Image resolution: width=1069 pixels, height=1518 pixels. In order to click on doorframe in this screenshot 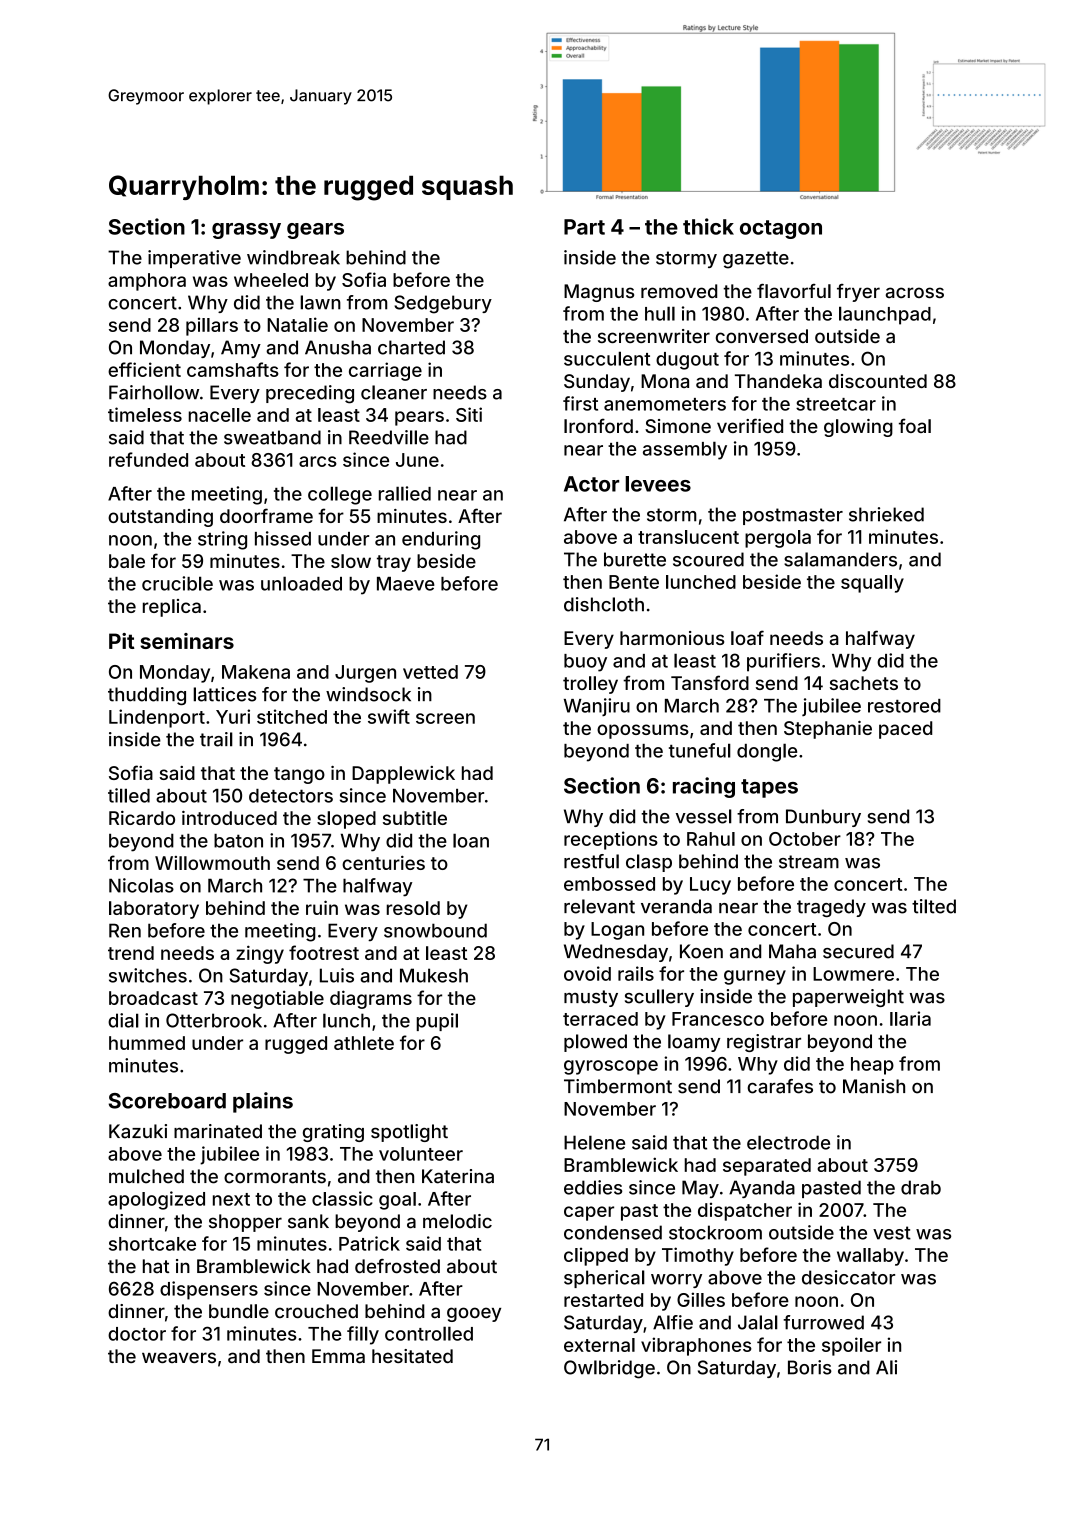, I will do `click(266, 515)`.
